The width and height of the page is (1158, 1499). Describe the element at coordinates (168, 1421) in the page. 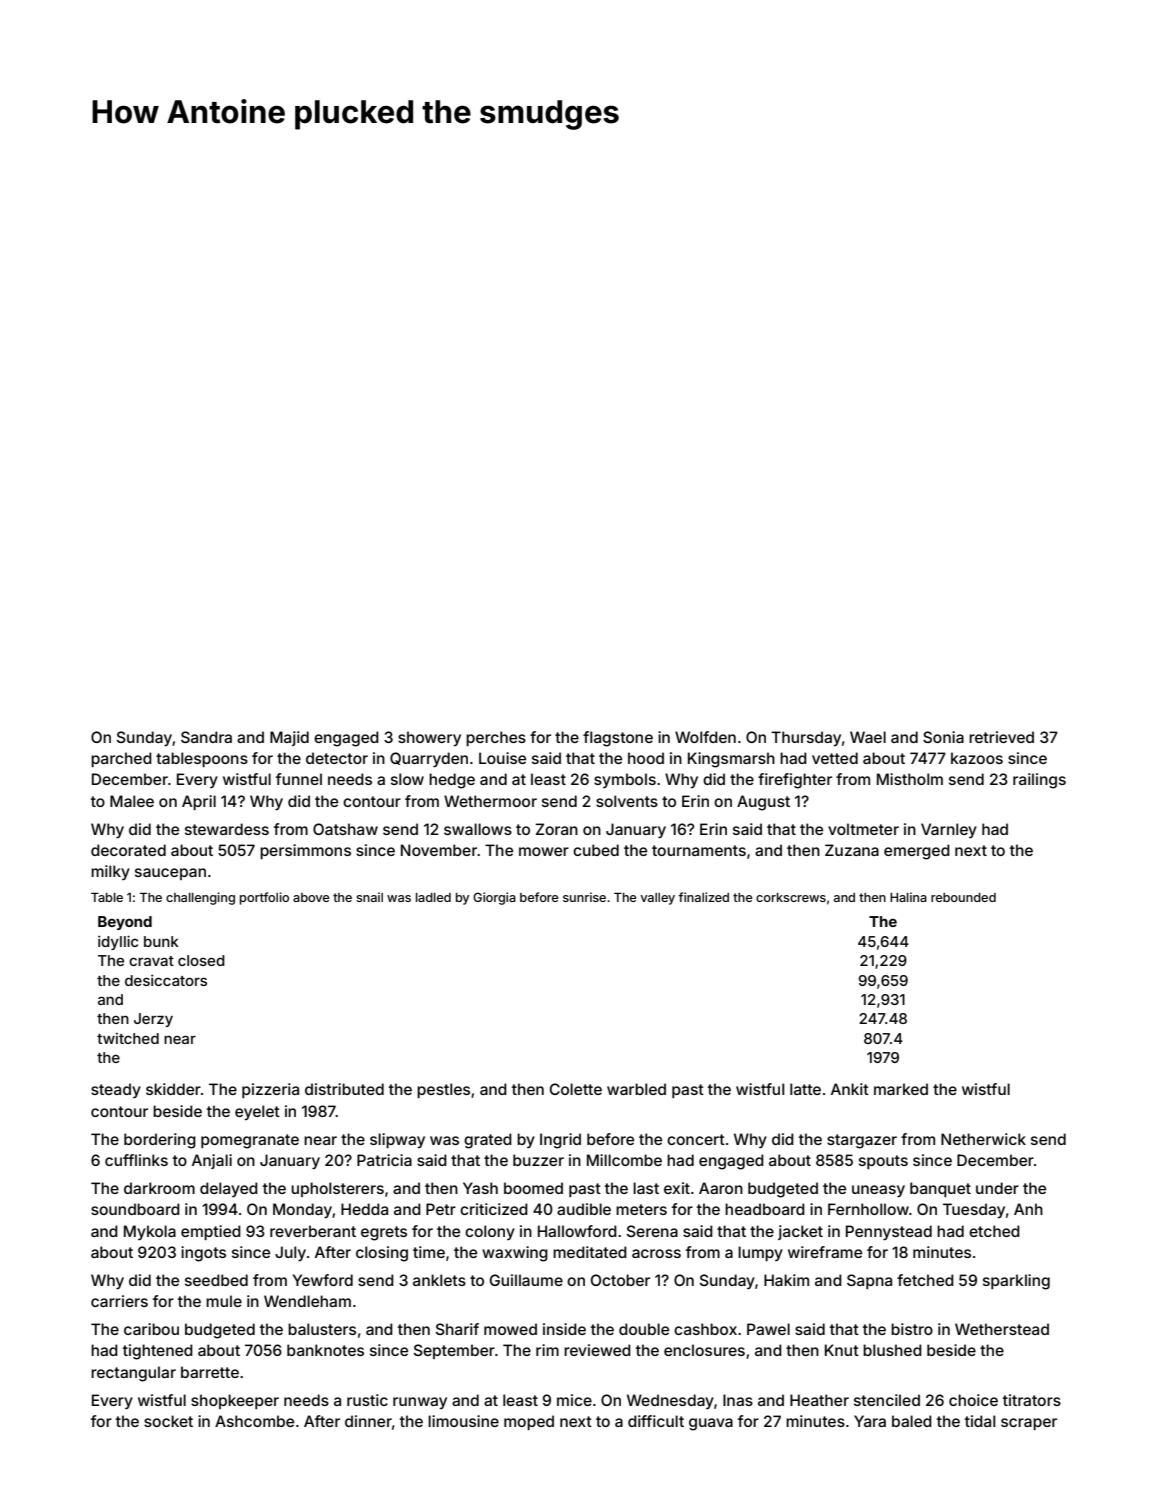

I see `socket` at that location.
